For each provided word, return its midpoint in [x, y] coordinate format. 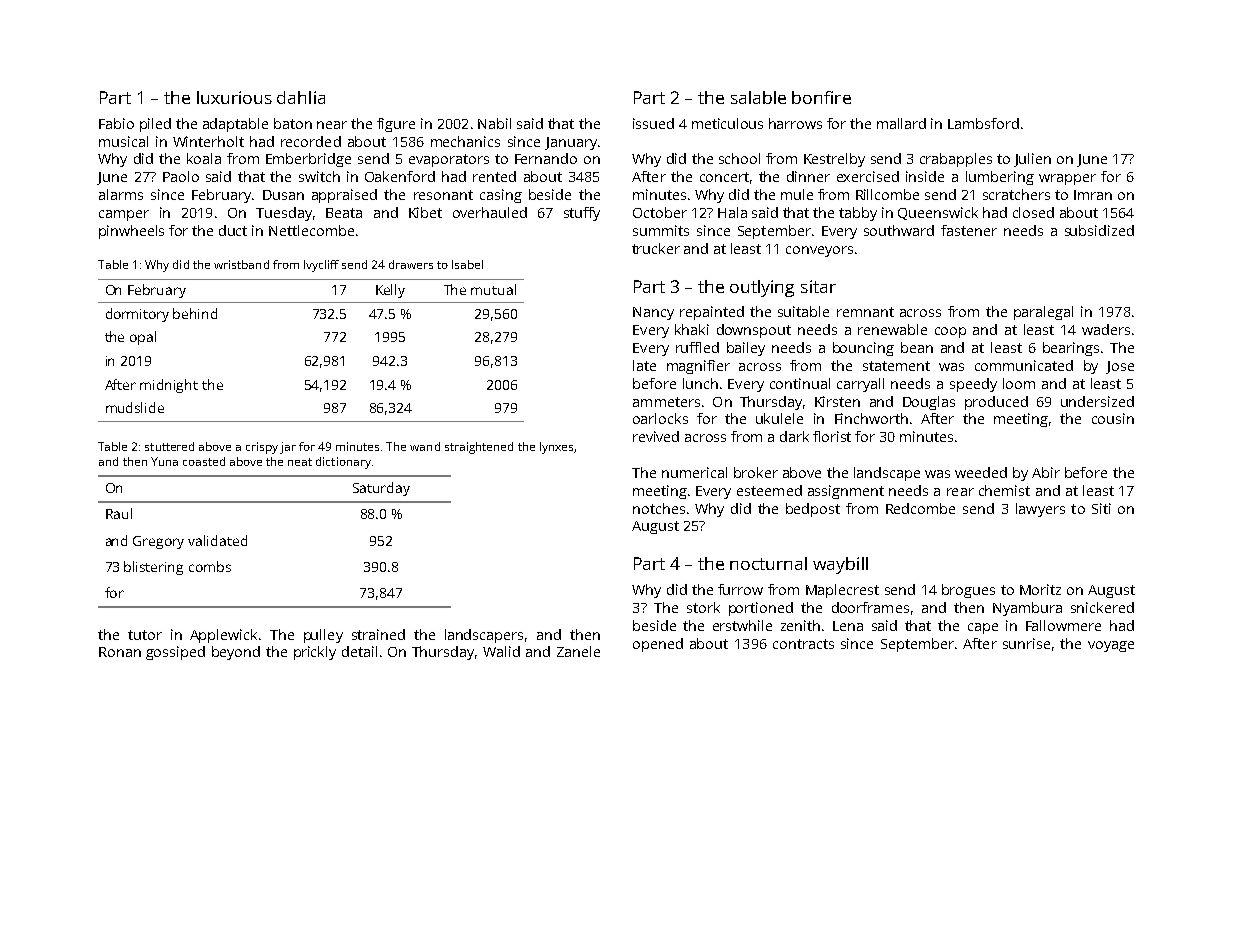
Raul [119, 513]
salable [758, 97]
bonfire [821, 97]
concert [724, 177]
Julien [1032, 160]
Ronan [120, 652]
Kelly [390, 291]
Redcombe [920, 508]
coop [950, 332]
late [644, 365]
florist [832, 436]
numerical [694, 472]
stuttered [169, 446]
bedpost [813, 510]
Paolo [181, 176]
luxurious [234, 97]
